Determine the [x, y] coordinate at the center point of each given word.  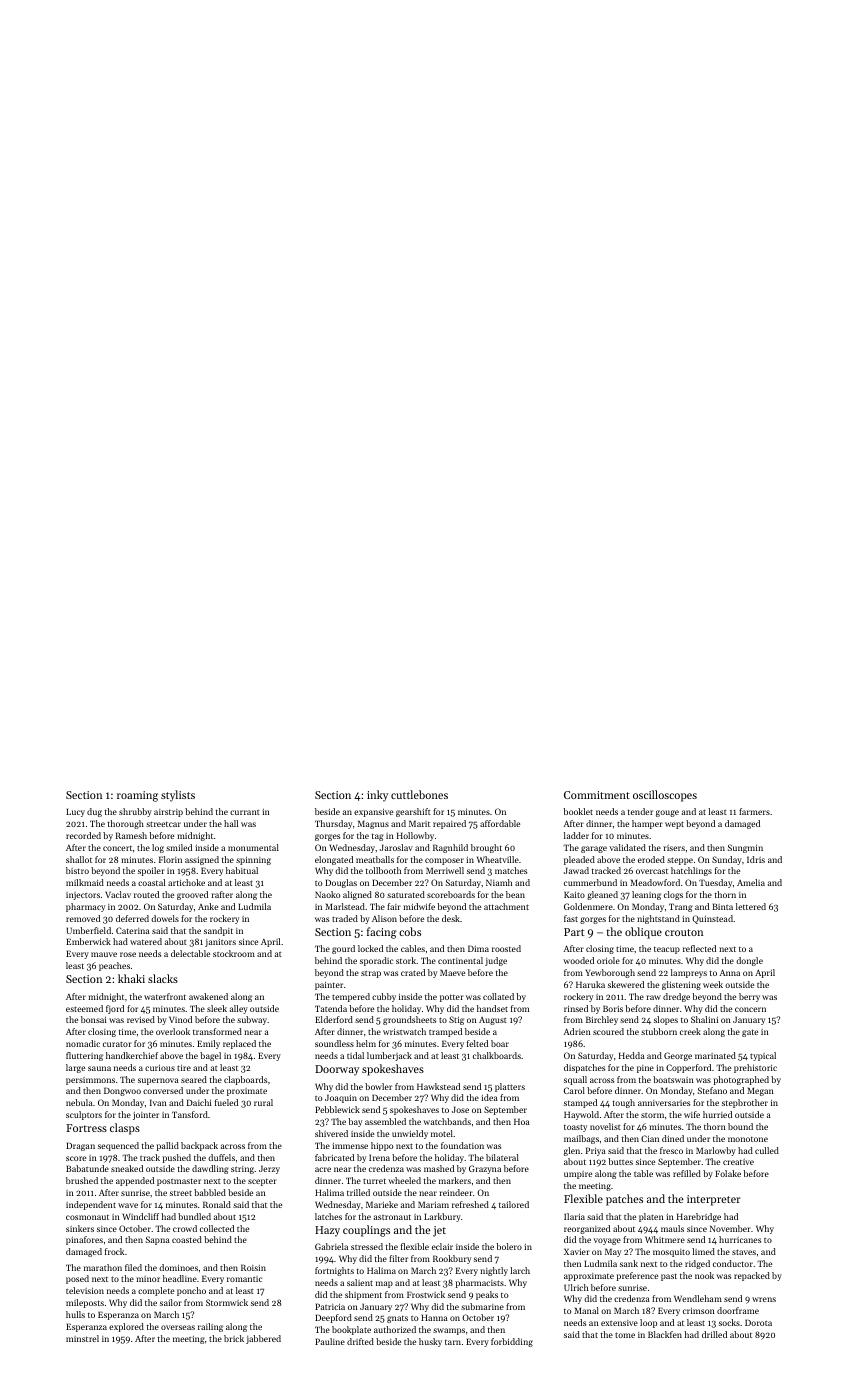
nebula [79, 1102]
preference [637, 1276]
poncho [191, 1291]
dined [673, 1138]
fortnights [334, 1271]
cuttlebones [419, 794]
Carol [574, 1090]
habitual [242, 870]
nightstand [658, 919]
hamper [647, 824]
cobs [410, 931]
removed [83, 918]
